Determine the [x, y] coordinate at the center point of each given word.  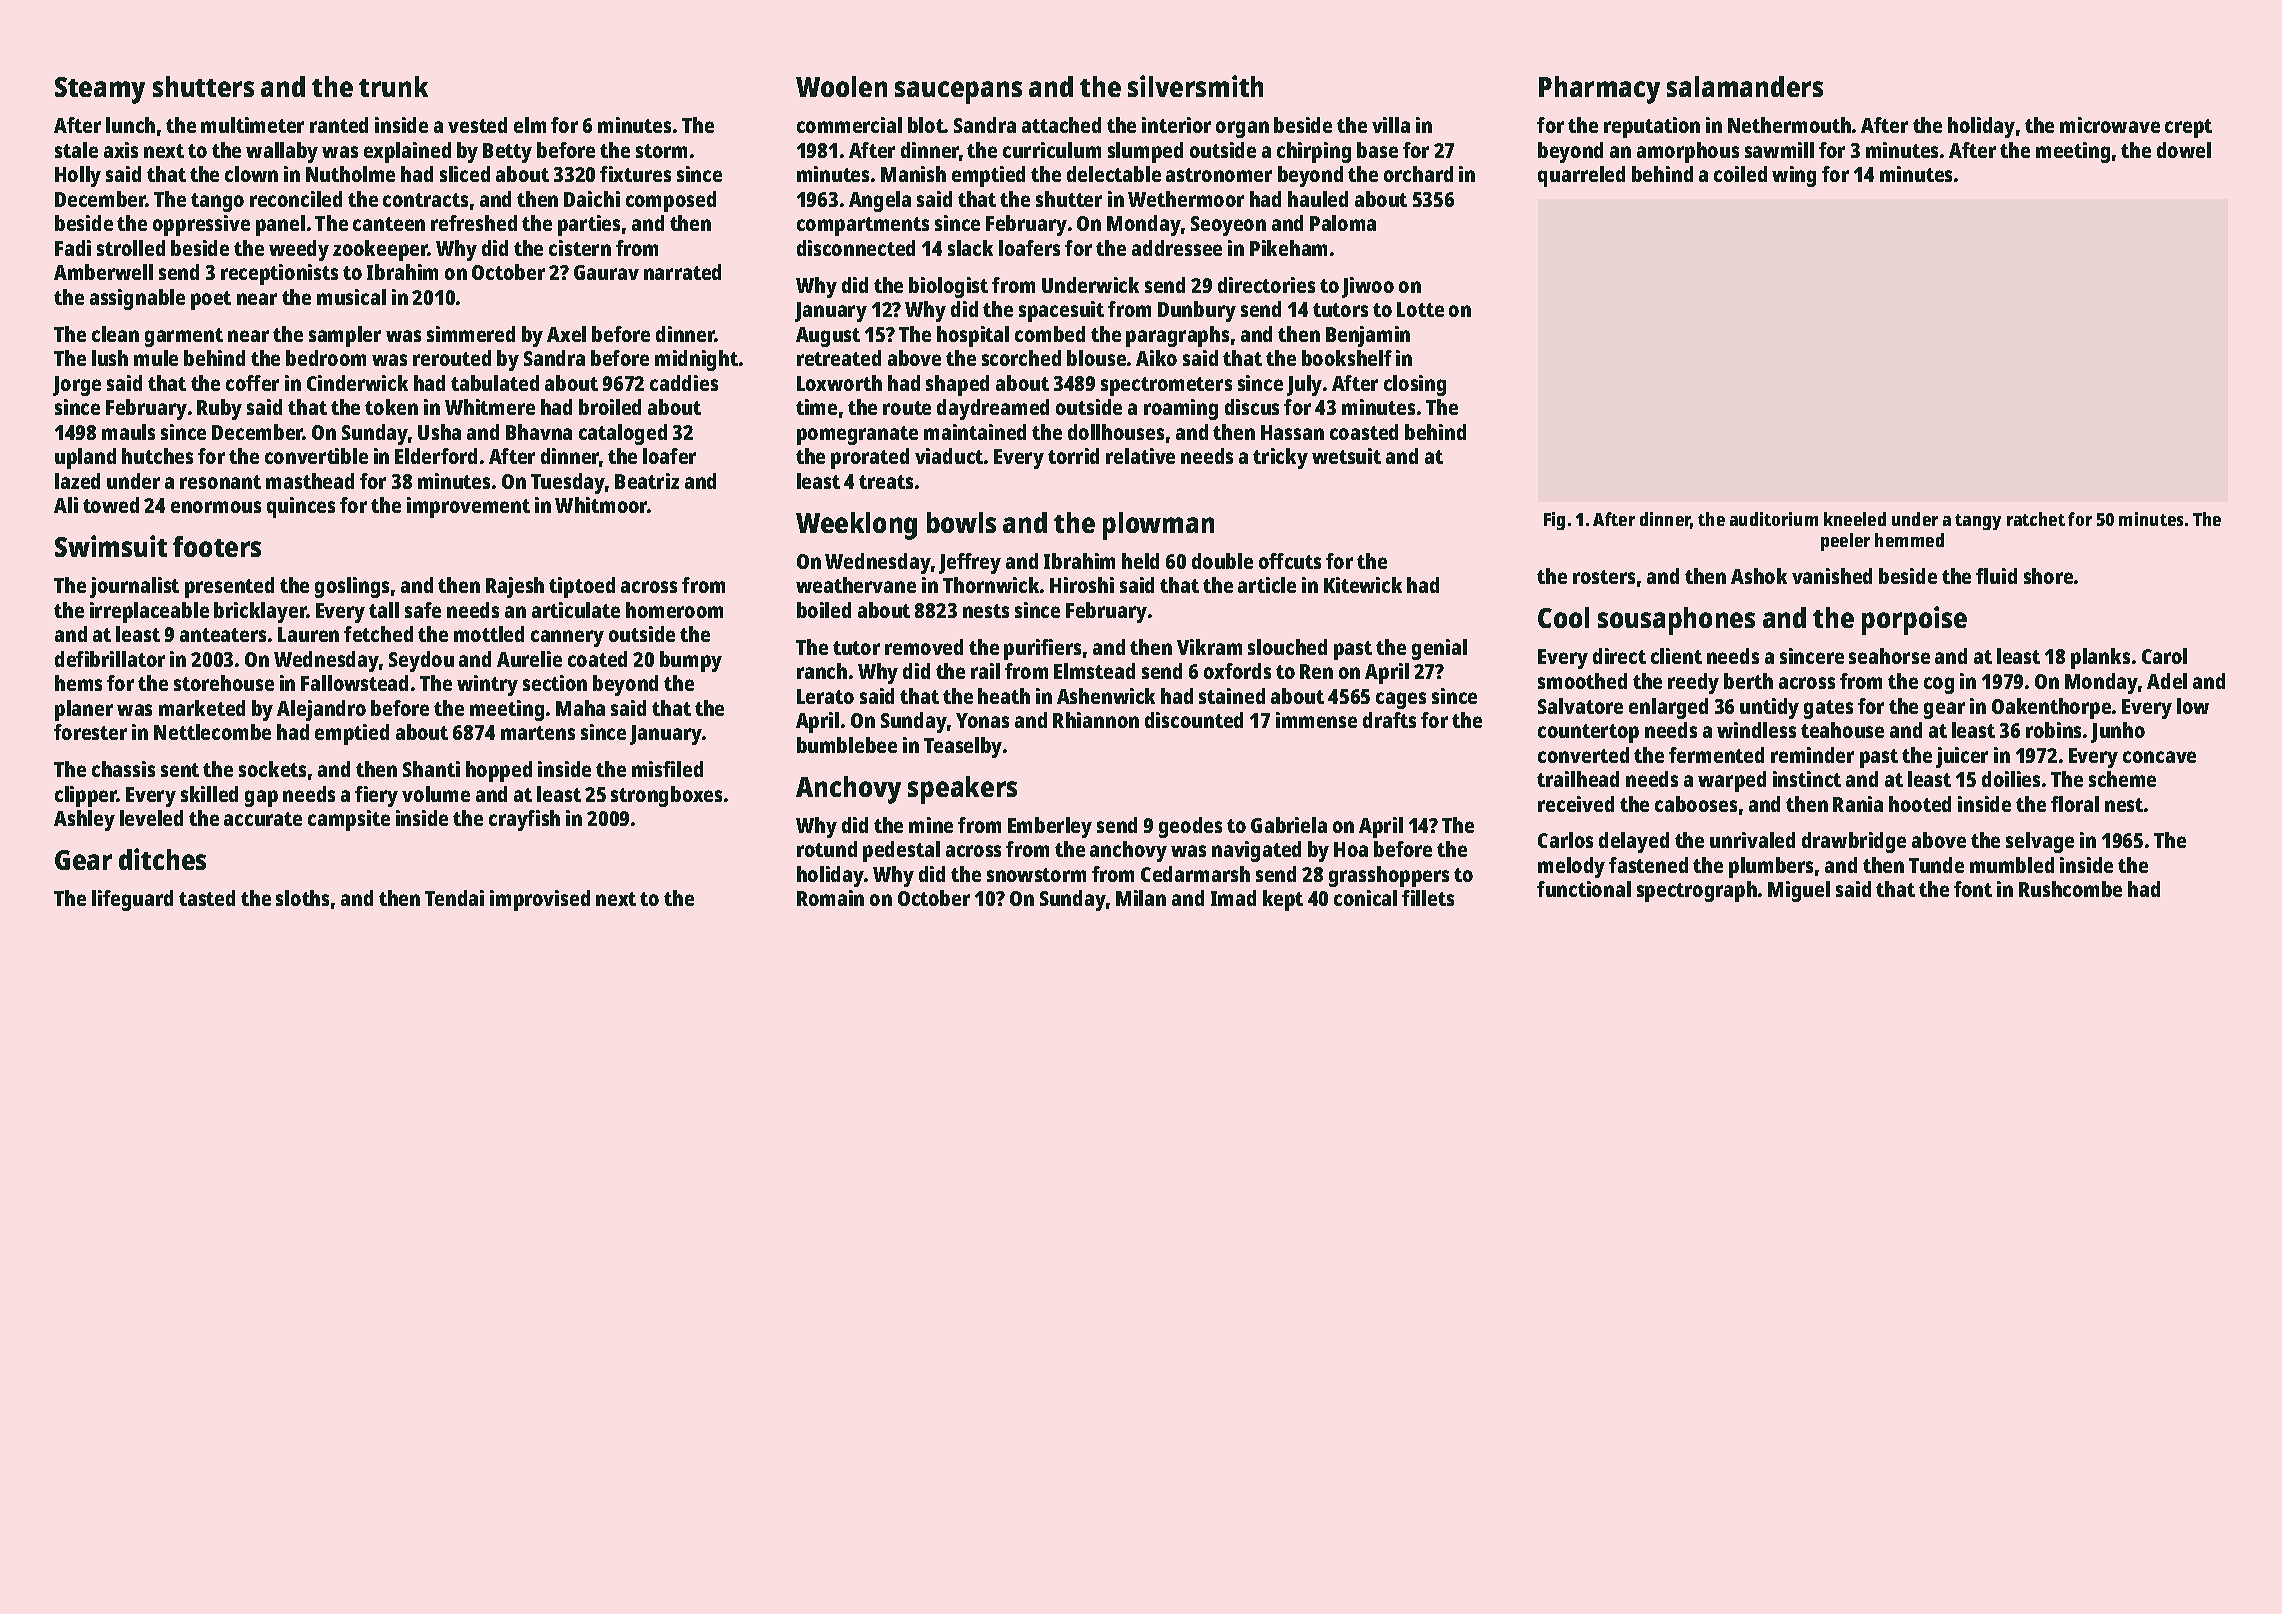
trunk [393, 86]
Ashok [1759, 576]
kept [1283, 900]
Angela [880, 201]
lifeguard [132, 900]
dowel [2184, 150]
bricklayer [260, 612]
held [1140, 561]
